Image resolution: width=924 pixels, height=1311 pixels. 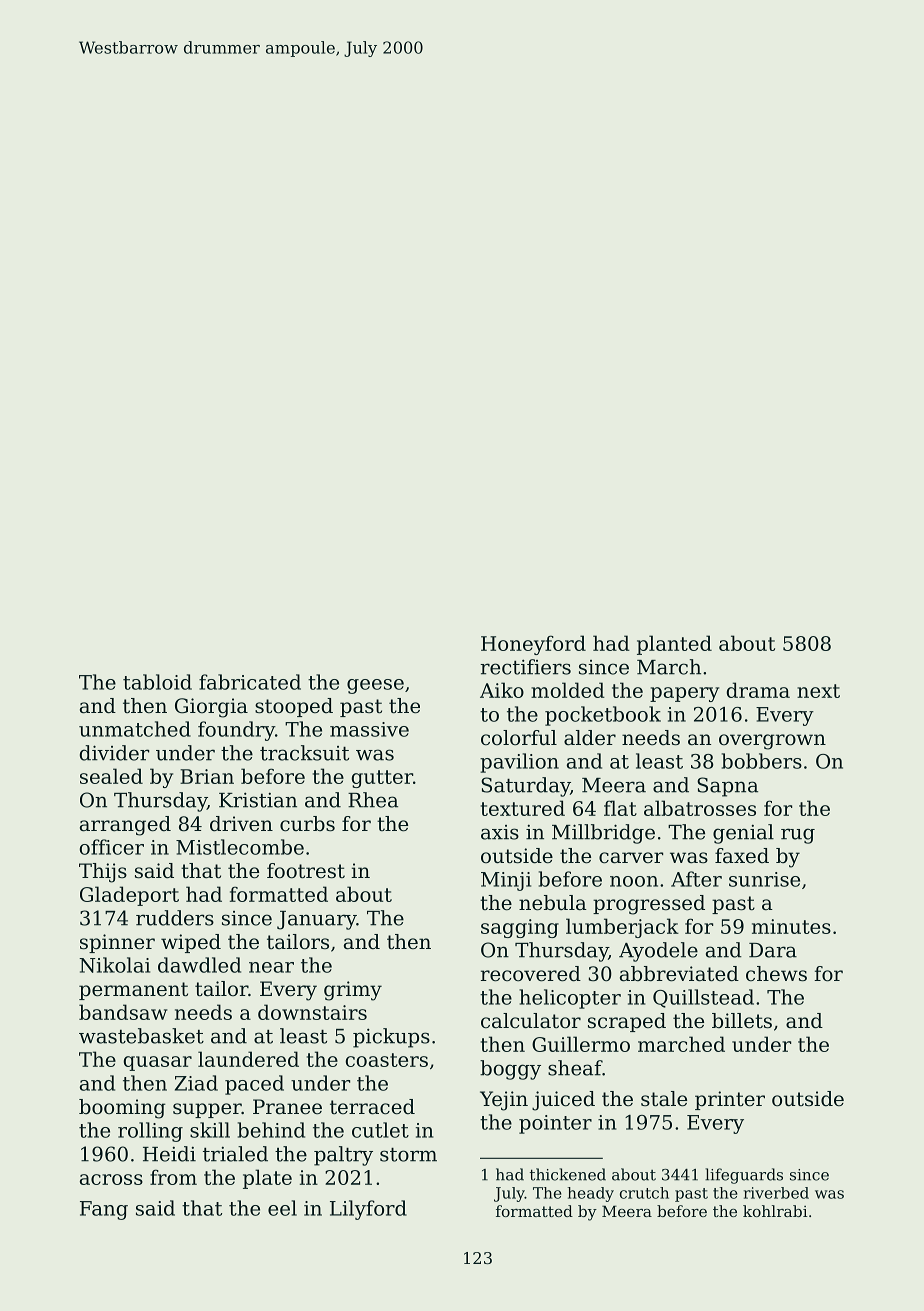 I want to click on eel, so click(x=282, y=1208).
